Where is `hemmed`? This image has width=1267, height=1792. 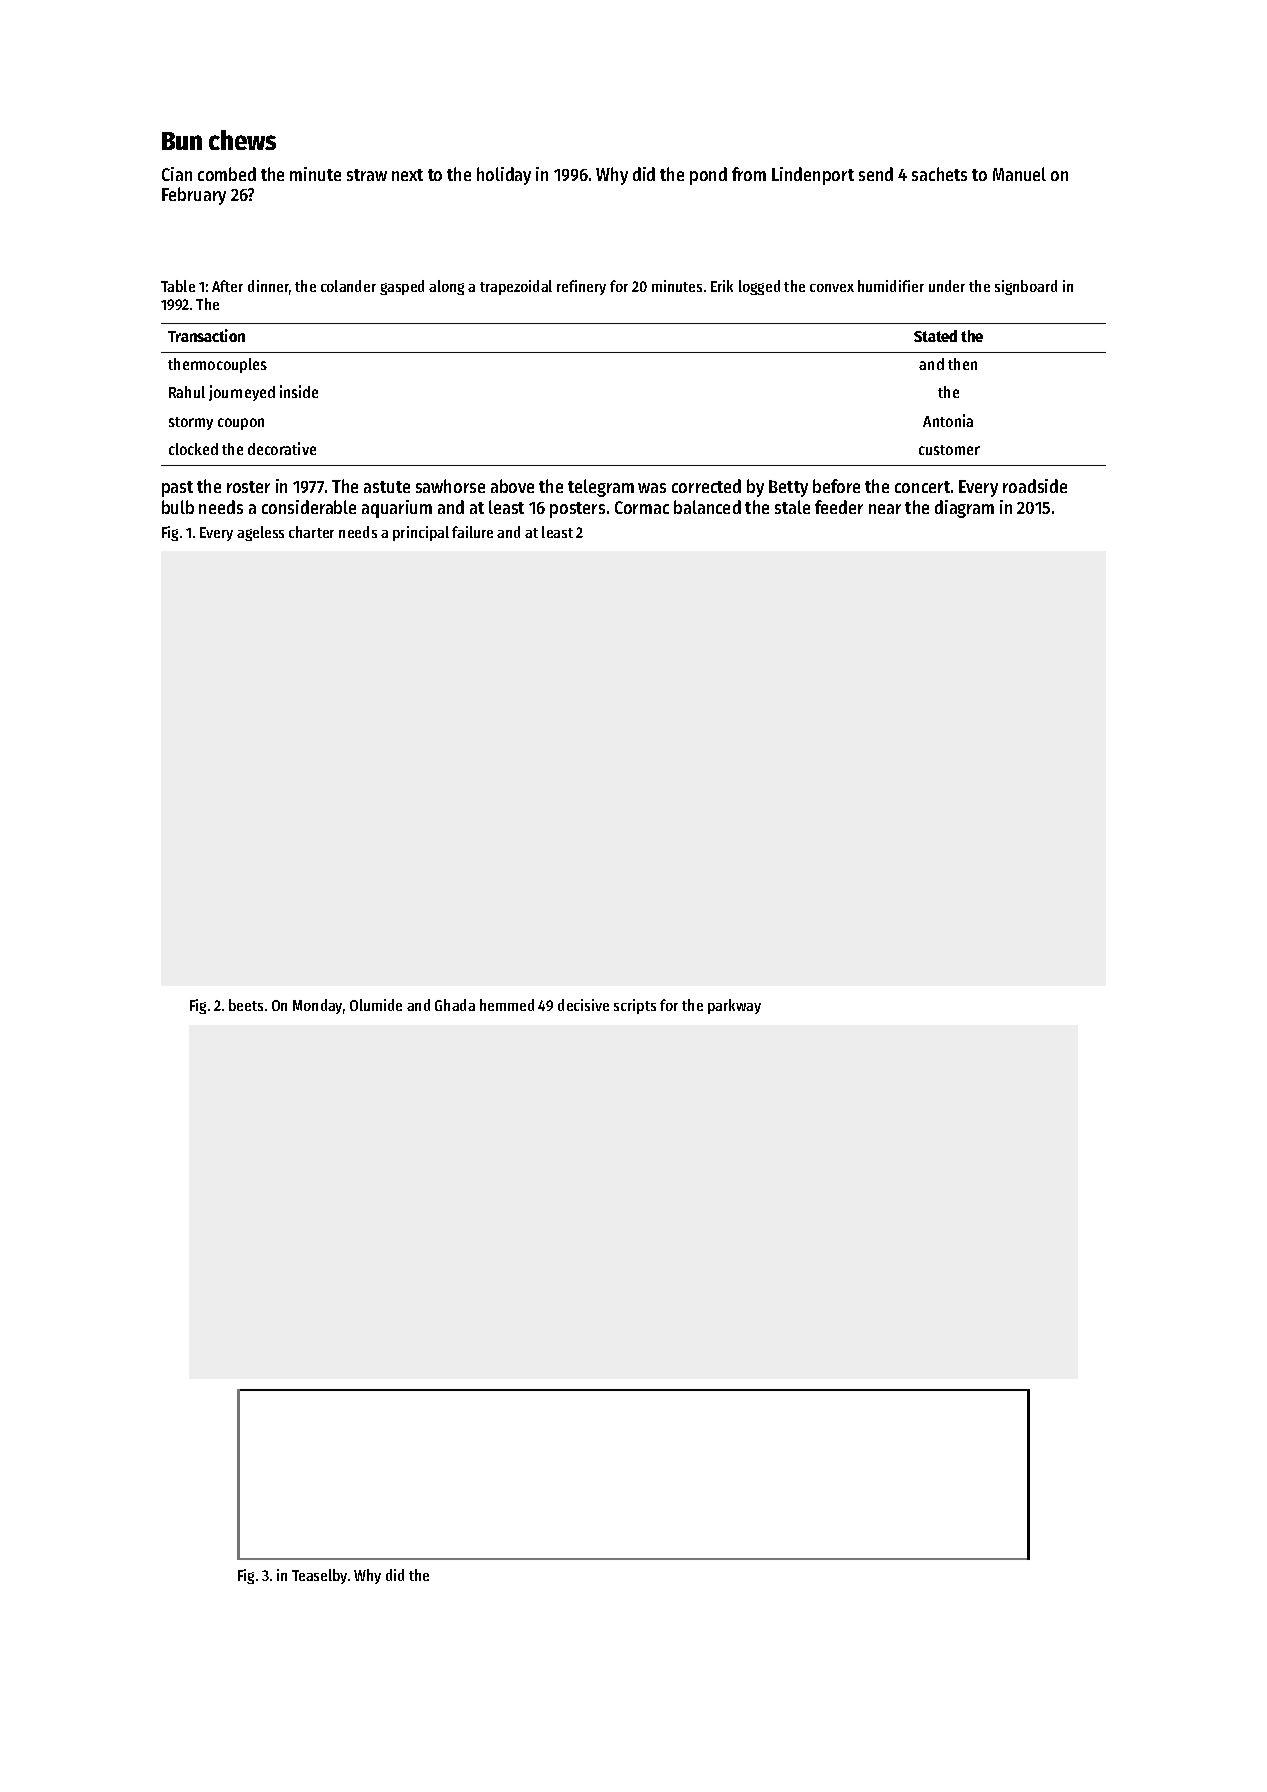
hemmed is located at coordinates (507, 1005).
